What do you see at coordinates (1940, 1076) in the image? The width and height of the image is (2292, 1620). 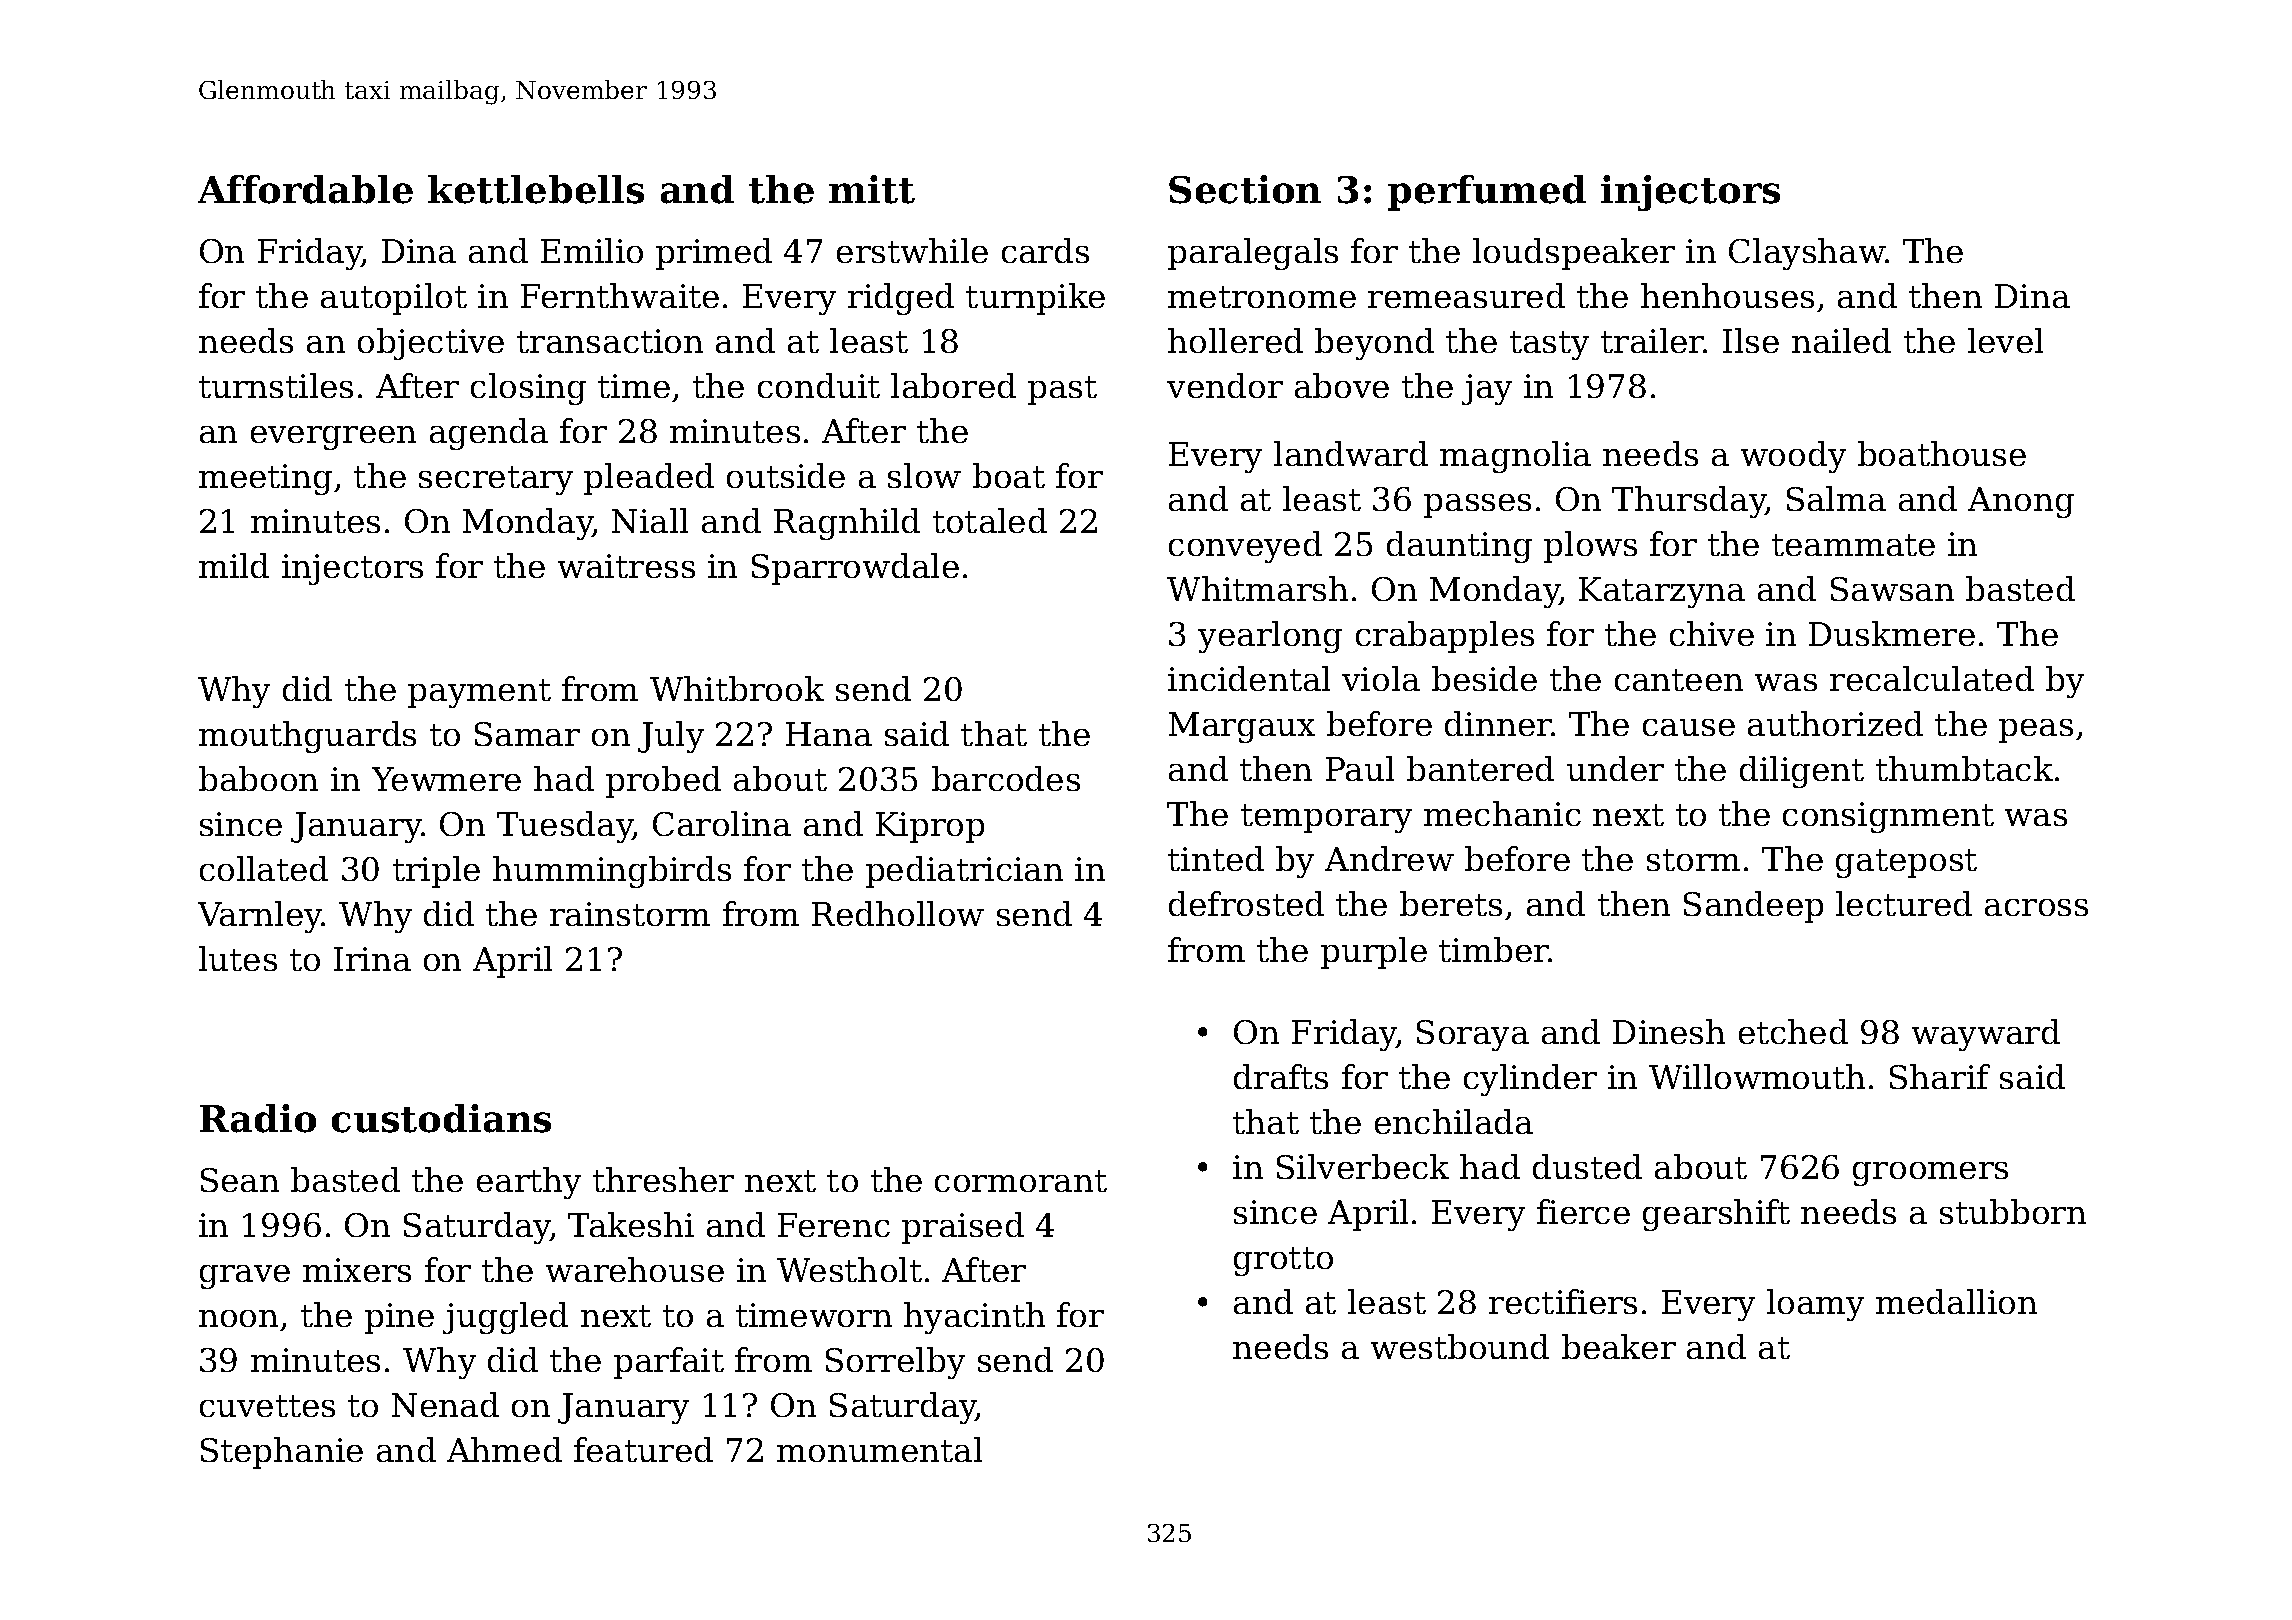 I see `Sharif` at bounding box center [1940, 1076].
